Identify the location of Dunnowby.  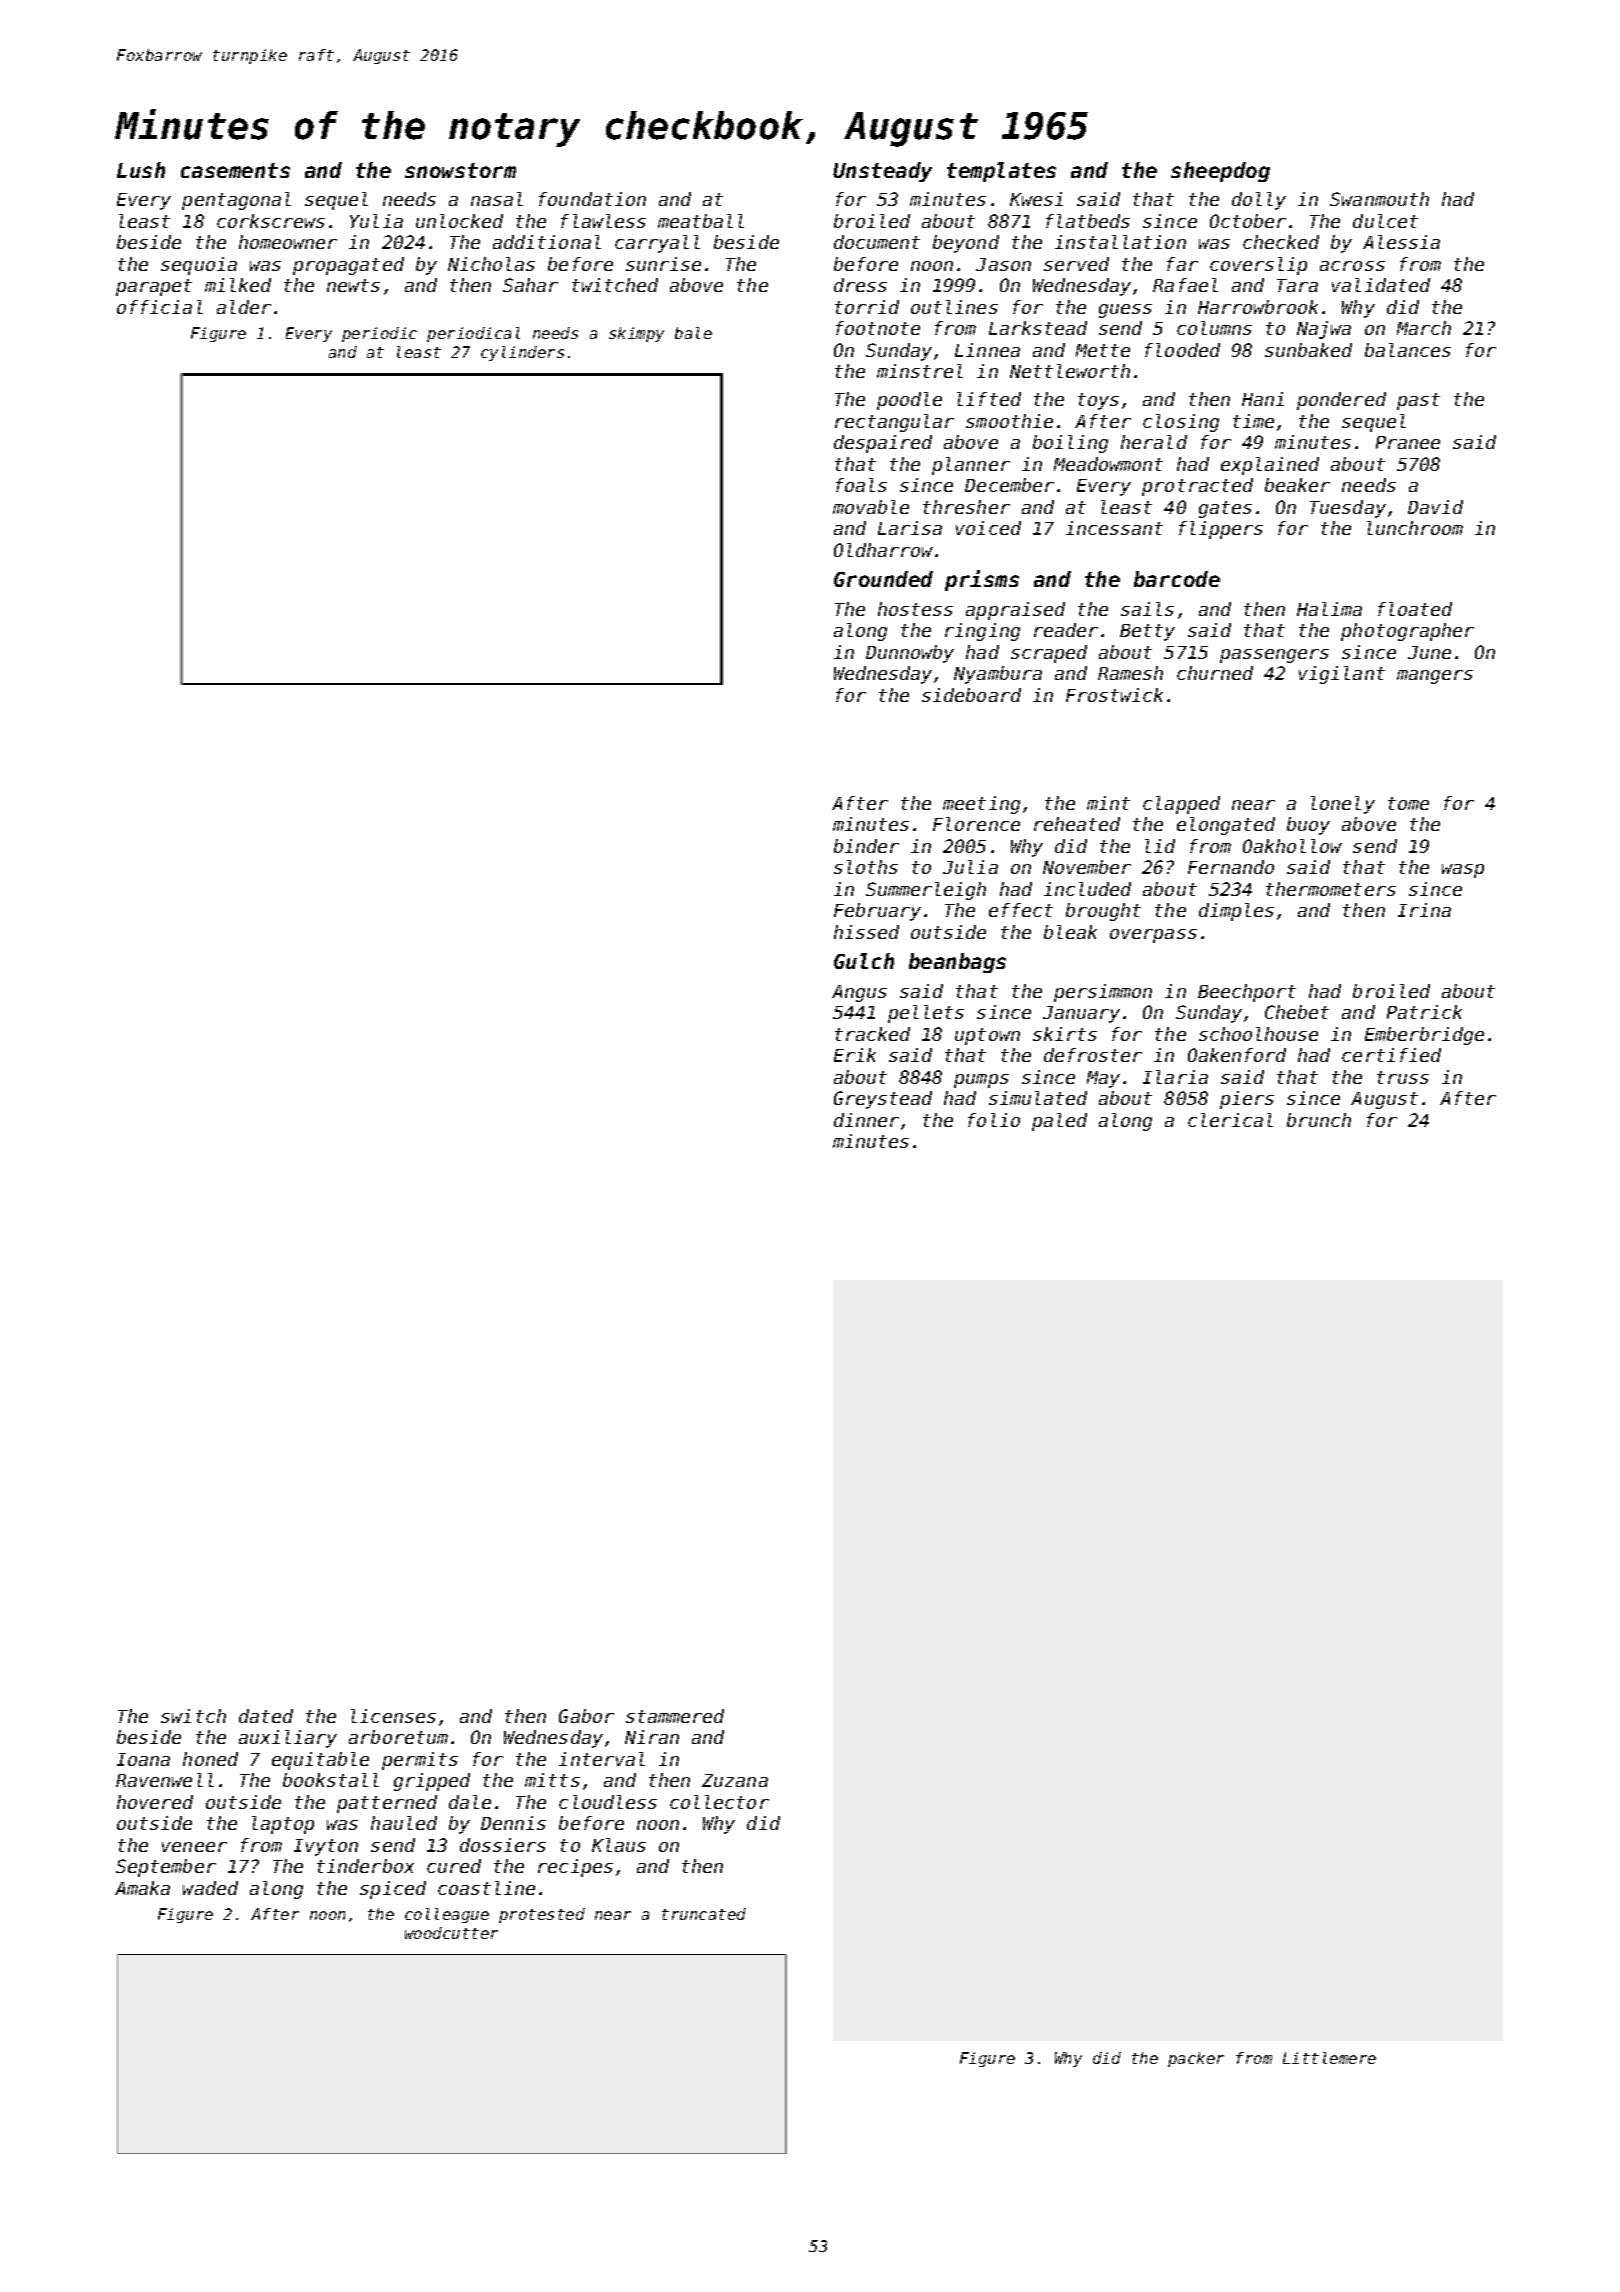
(910, 654).
